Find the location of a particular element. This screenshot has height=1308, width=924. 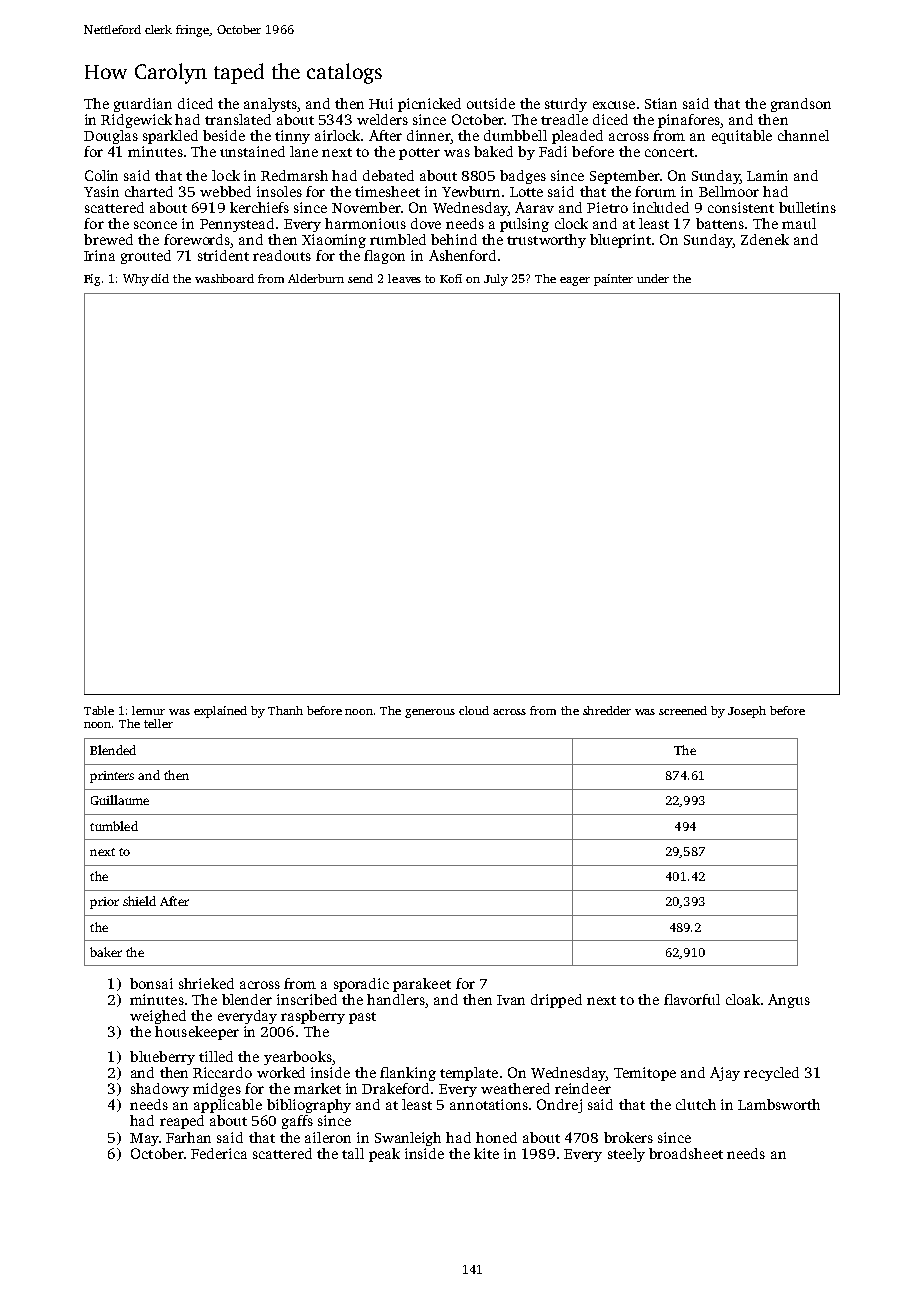

Zdenek is located at coordinates (765, 239).
